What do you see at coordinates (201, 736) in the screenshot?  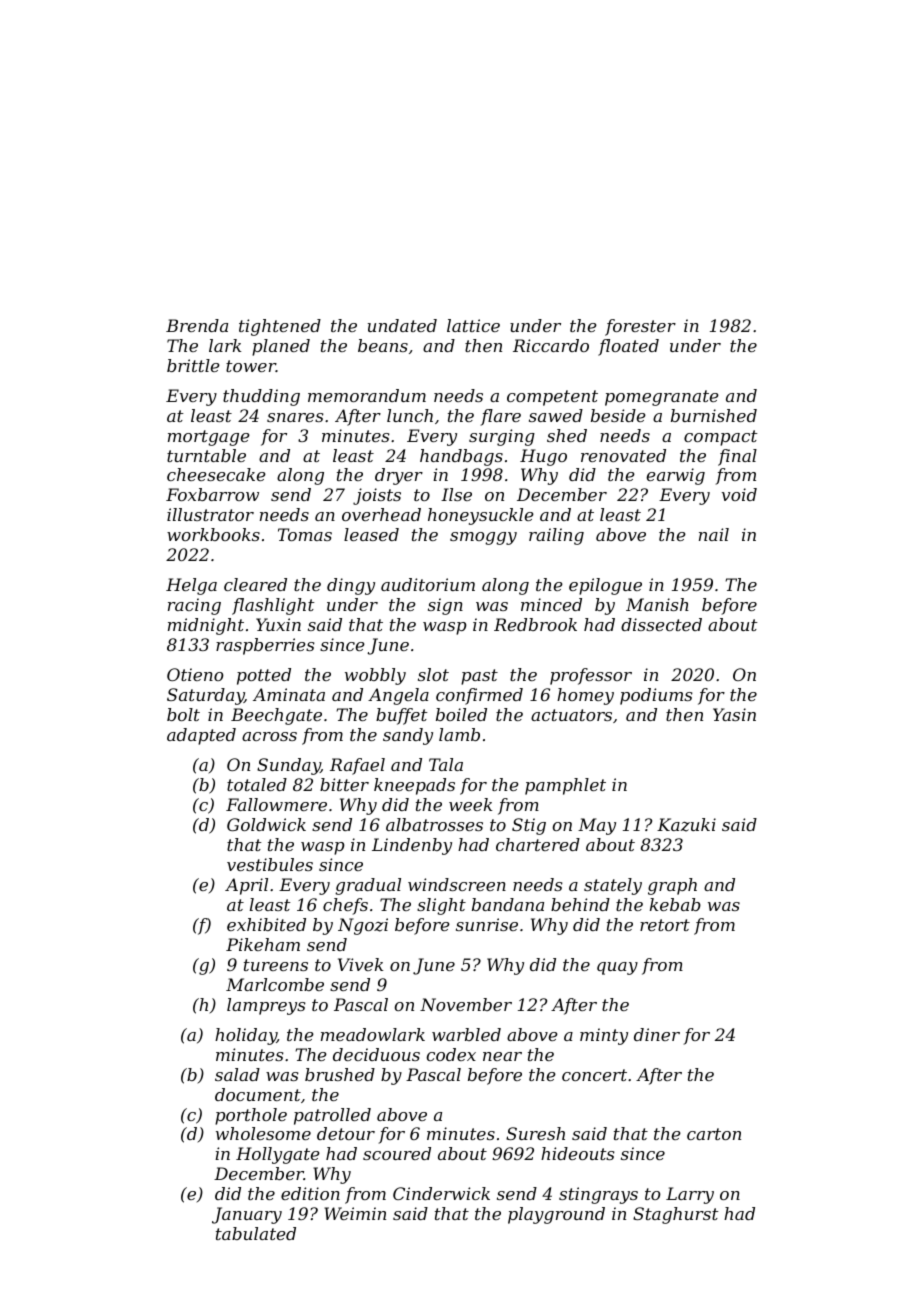 I see `adapted` at bounding box center [201, 736].
